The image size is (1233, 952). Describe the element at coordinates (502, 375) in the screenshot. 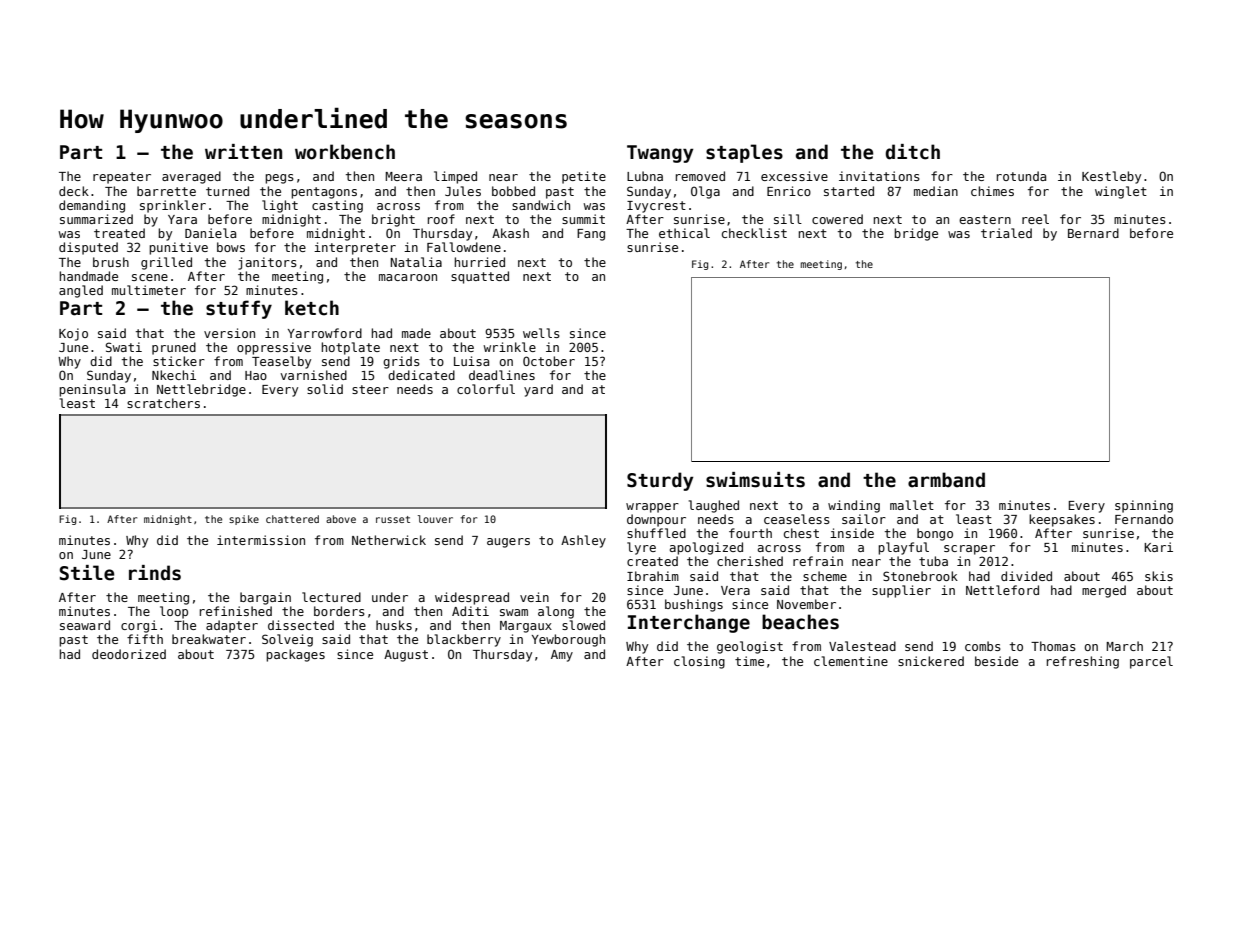

I see `deadlines` at that location.
